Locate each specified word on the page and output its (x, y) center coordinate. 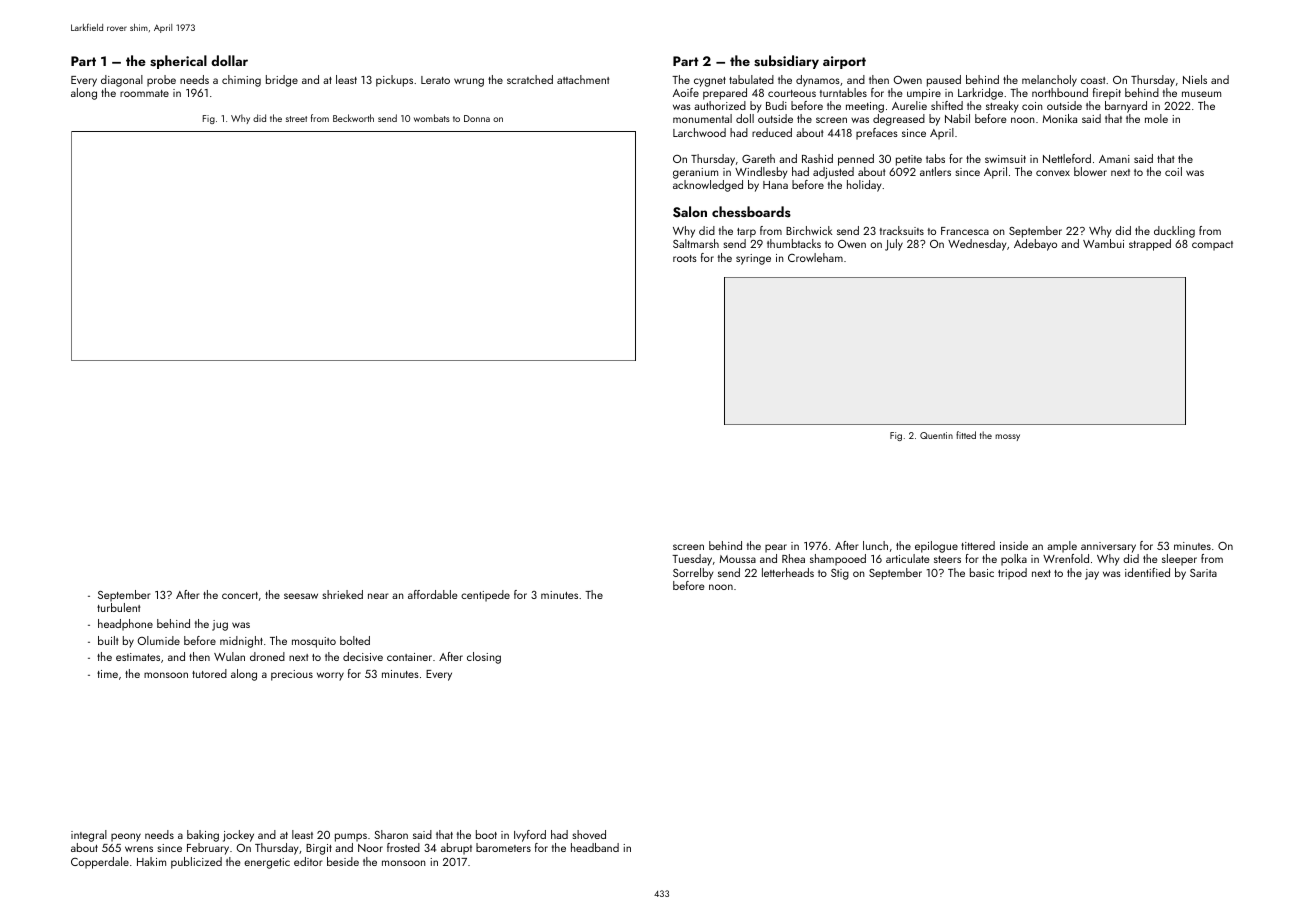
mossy (1007, 437)
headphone (125, 625)
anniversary (1108, 547)
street (296, 119)
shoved (589, 834)
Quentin (936, 435)
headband (595, 847)
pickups (394, 81)
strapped (1150, 245)
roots (685, 258)
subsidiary (786, 62)
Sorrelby (693, 574)
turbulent (118, 607)
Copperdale (100, 863)
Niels (1195, 79)
